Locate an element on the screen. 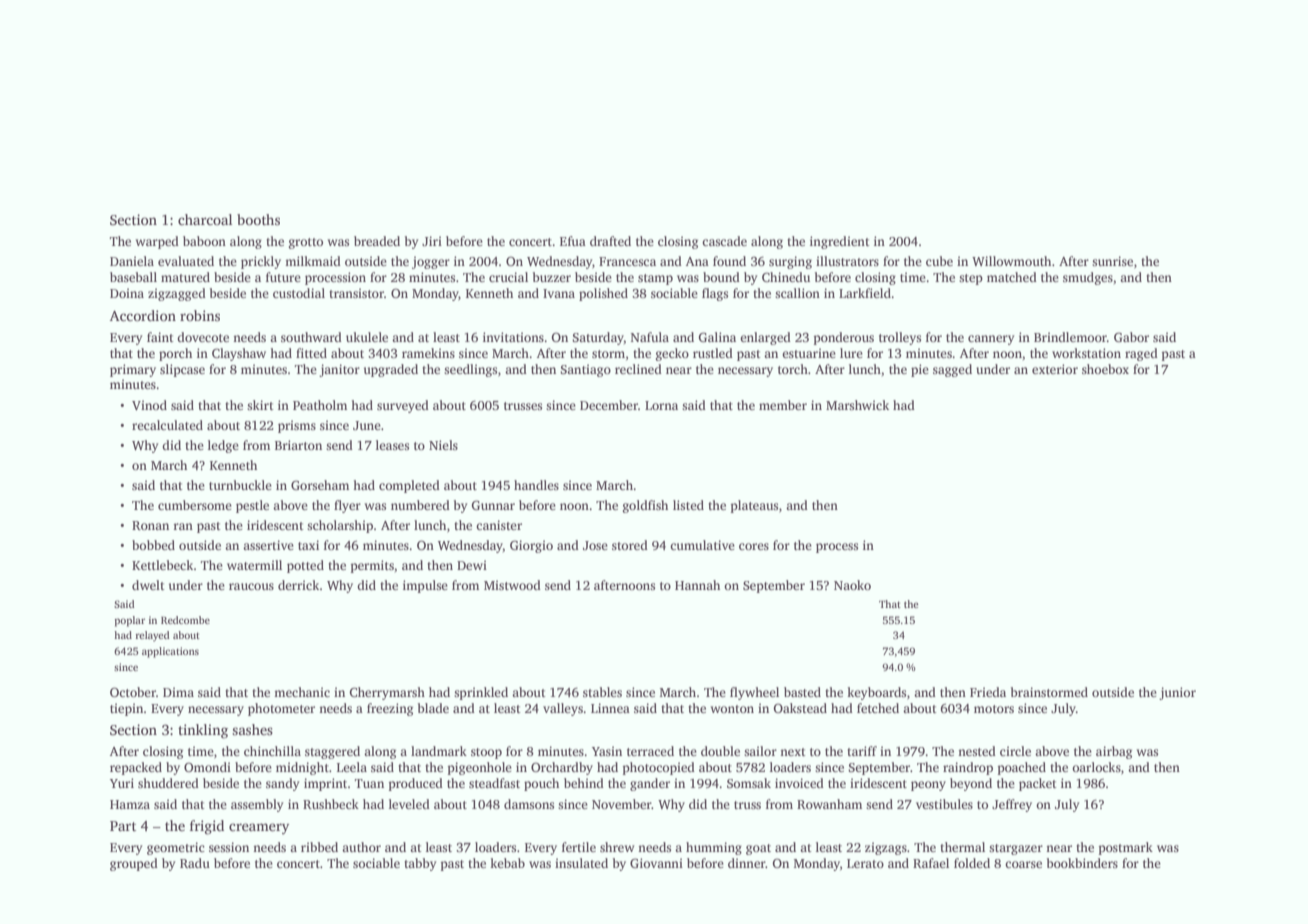 The height and width of the screenshot is (924, 1308). flywheel is located at coordinates (754, 693).
